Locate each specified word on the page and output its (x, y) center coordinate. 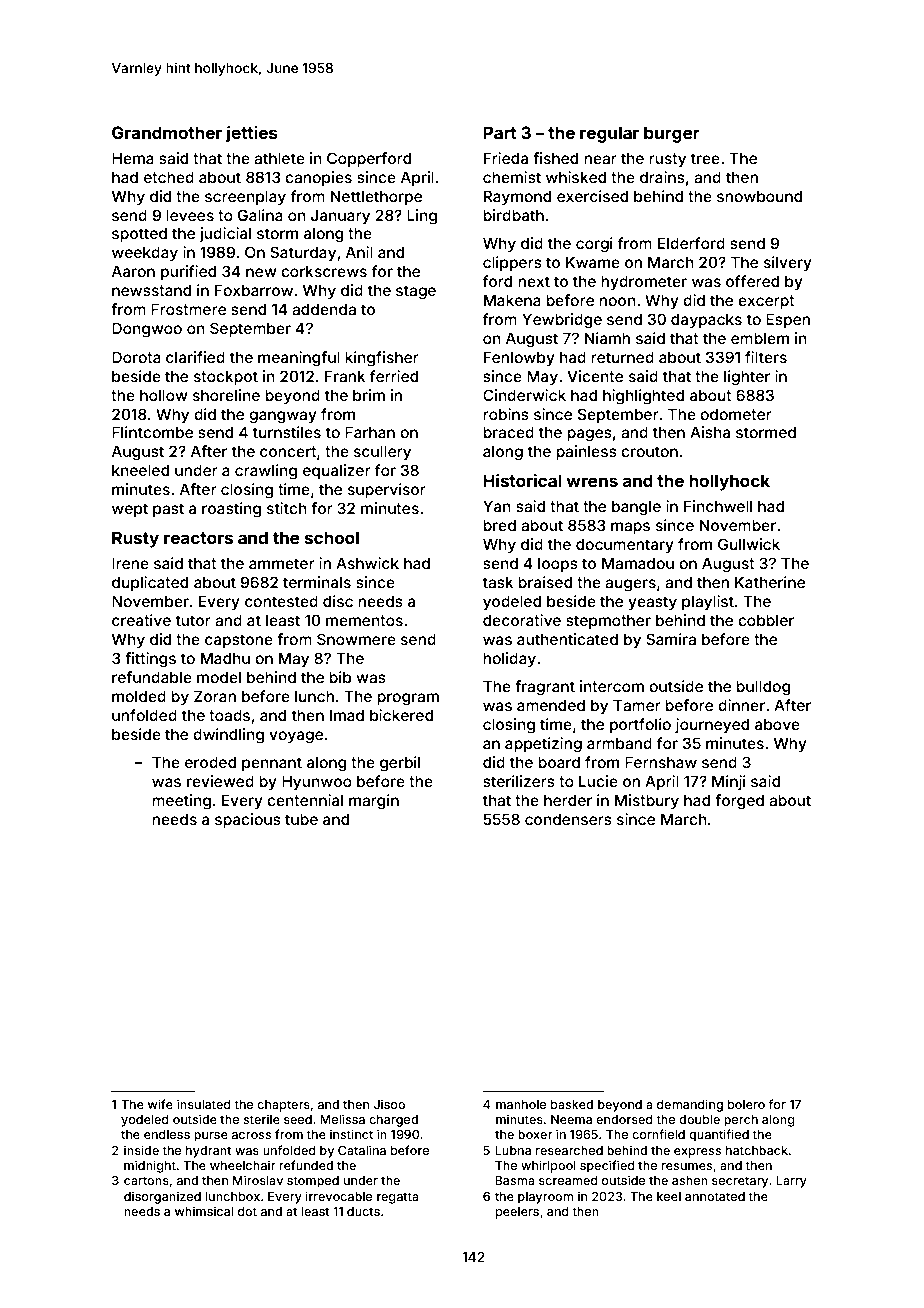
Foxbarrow (254, 290)
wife (160, 1104)
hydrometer (644, 282)
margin (374, 802)
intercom (612, 686)
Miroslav (258, 1180)
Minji (729, 782)
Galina (260, 215)
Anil (359, 252)
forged (739, 802)
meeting (181, 802)
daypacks (706, 320)
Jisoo (389, 1104)
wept (130, 510)
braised (545, 582)
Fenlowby (519, 358)
